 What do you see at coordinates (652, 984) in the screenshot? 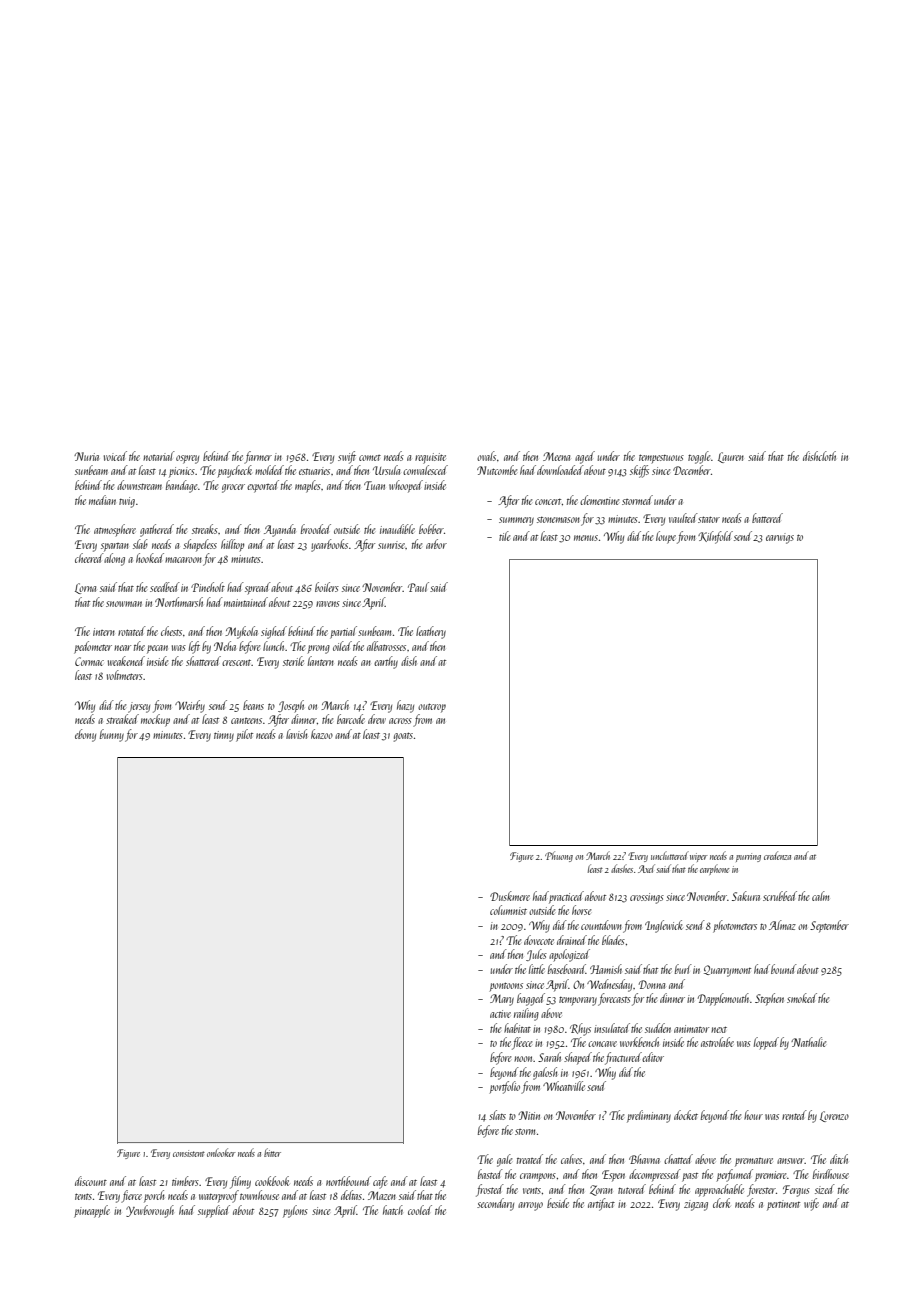
I see `Donna` at bounding box center [652, 984].
